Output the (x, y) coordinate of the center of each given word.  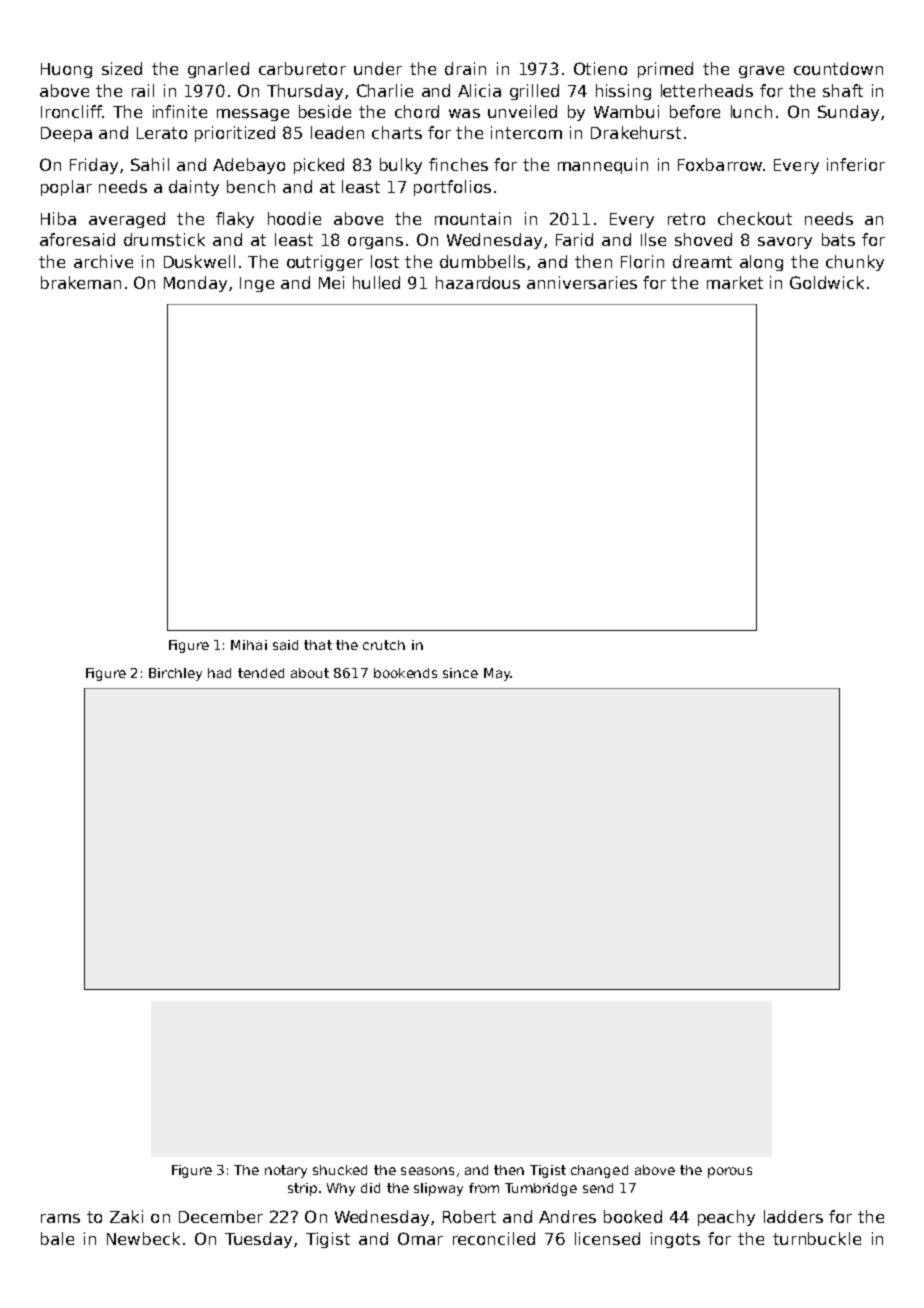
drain (465, 68)
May (497, 674)
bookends (405, 673)
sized (122, 68)
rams (60, 1218)
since (460, 673)
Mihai (249, 645)
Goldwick (827, 282)
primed (665, 70)
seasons (427, 1171)
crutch (384, 645)
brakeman (81, 282)
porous (730, 1172)
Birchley (175, 674)
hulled (376, 282)
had (219, 673)
